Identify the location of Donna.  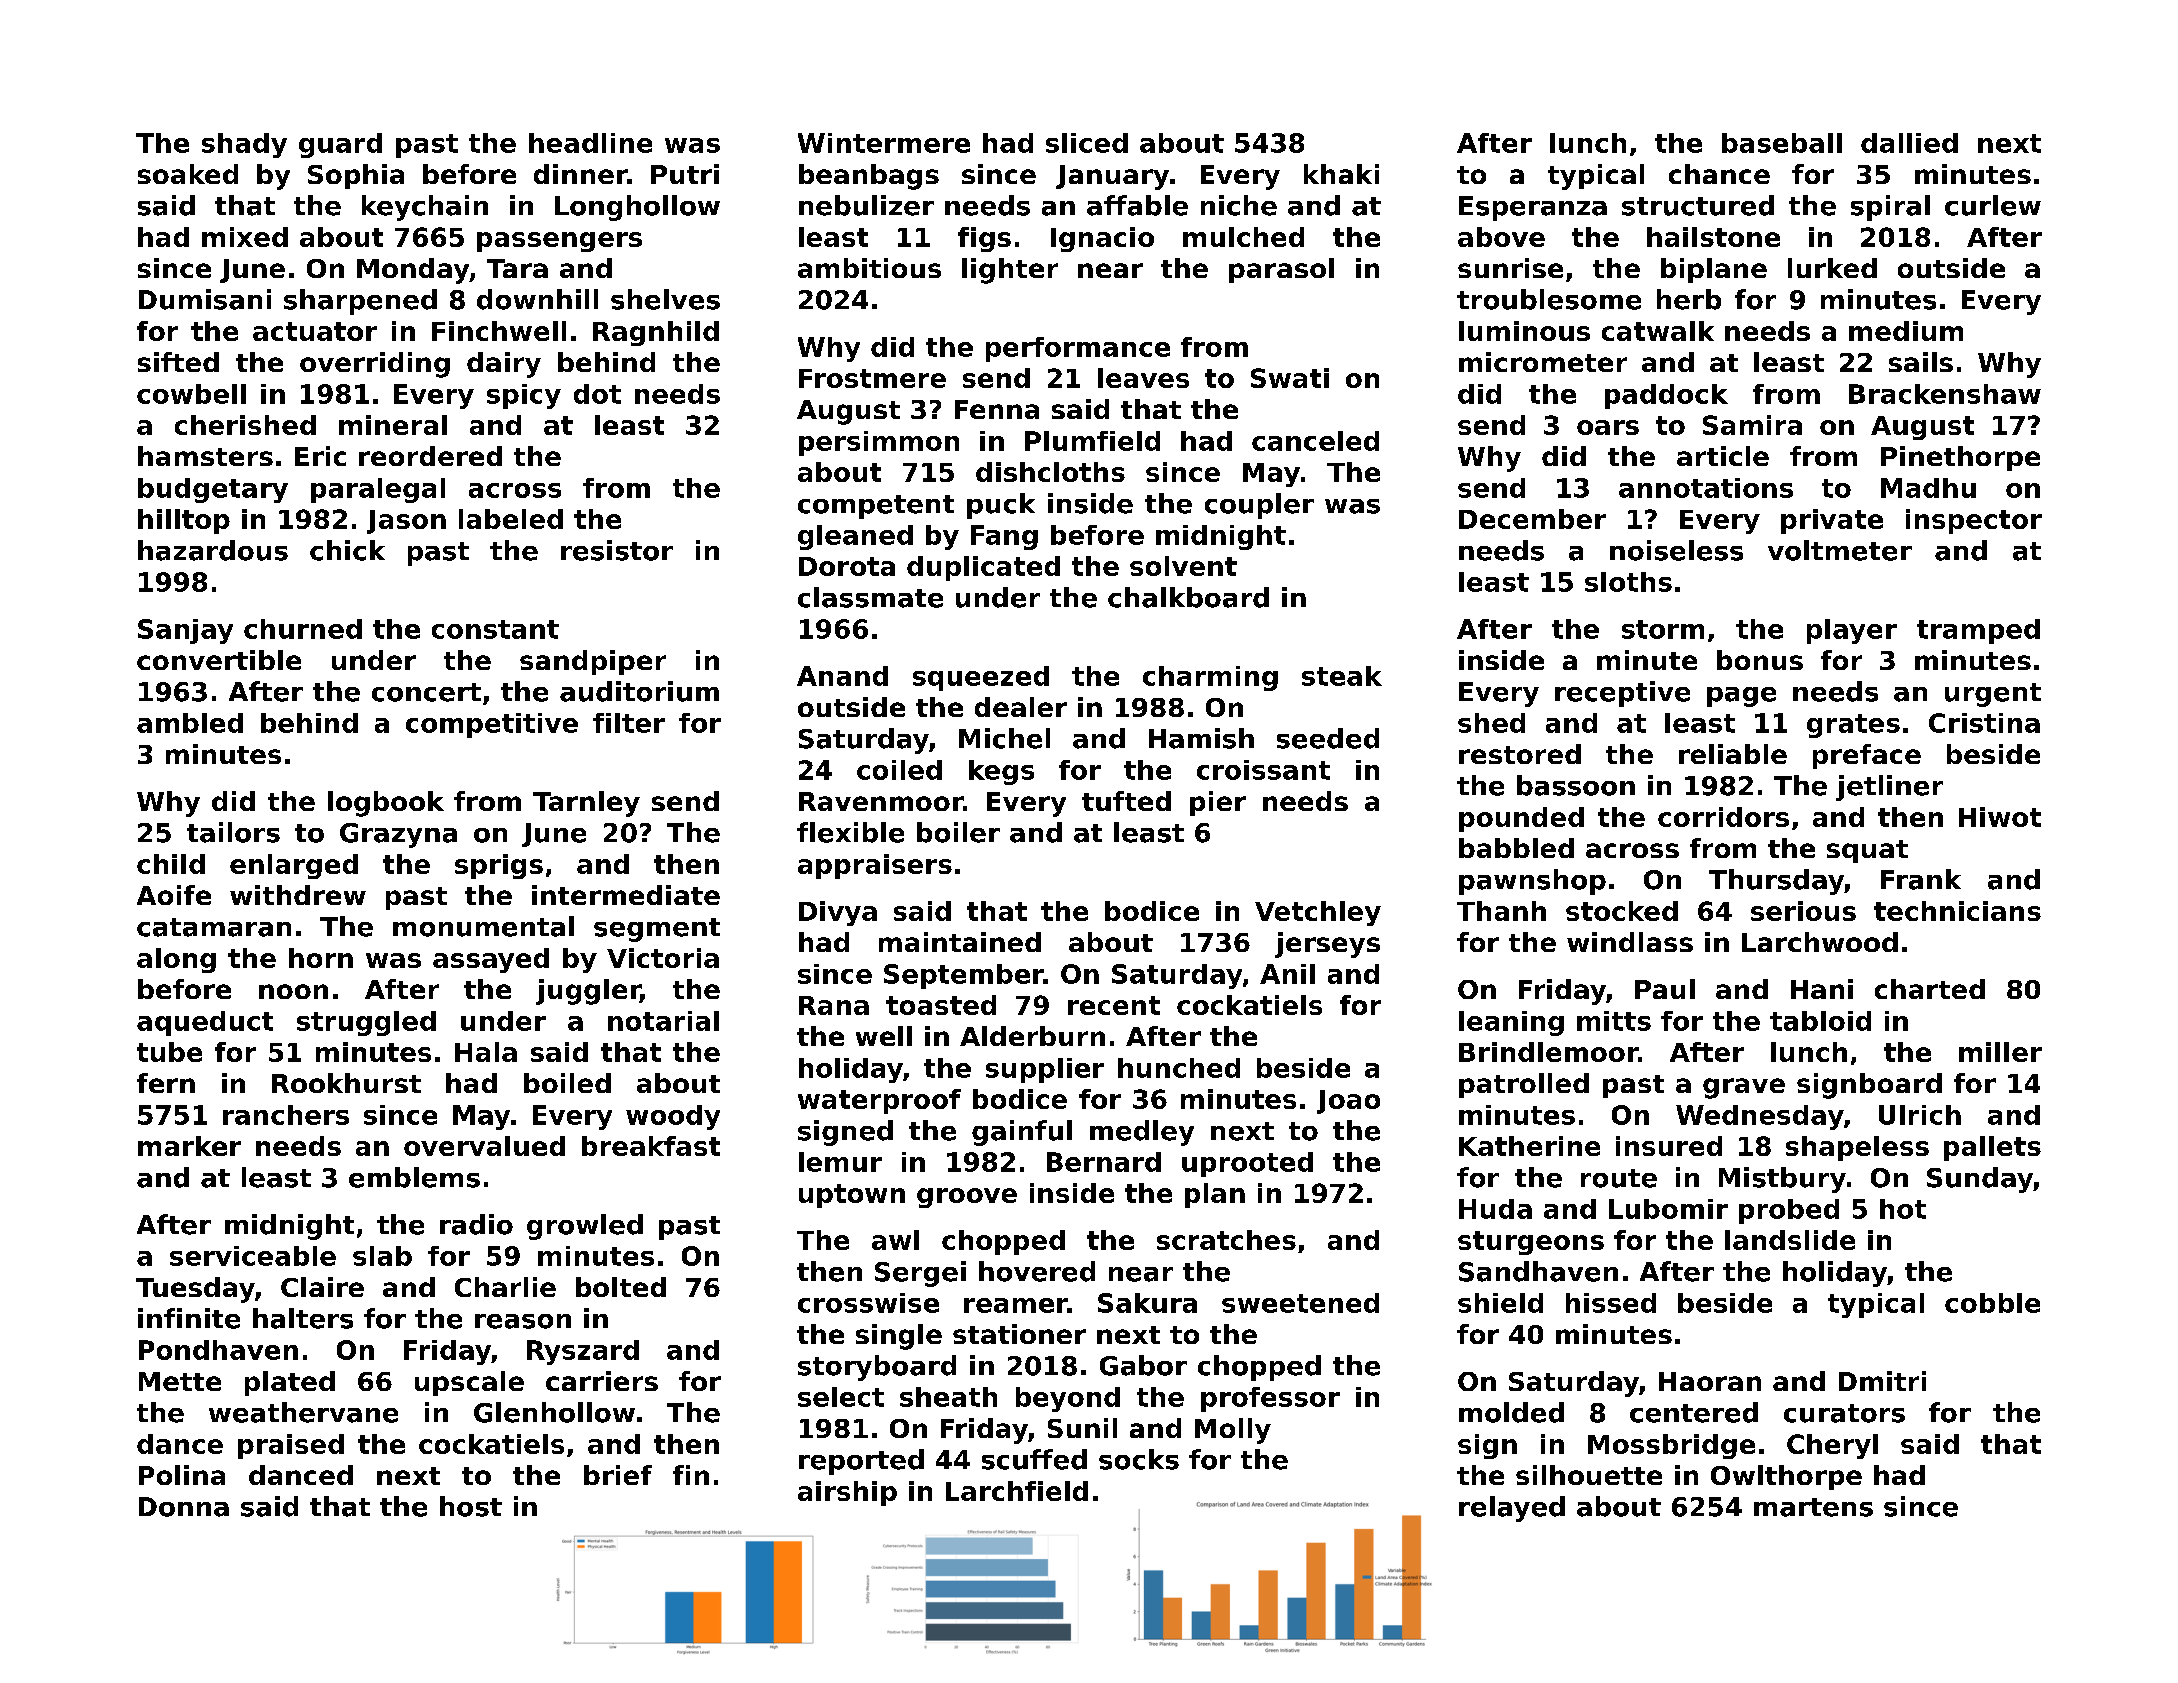
(184, 1507).
